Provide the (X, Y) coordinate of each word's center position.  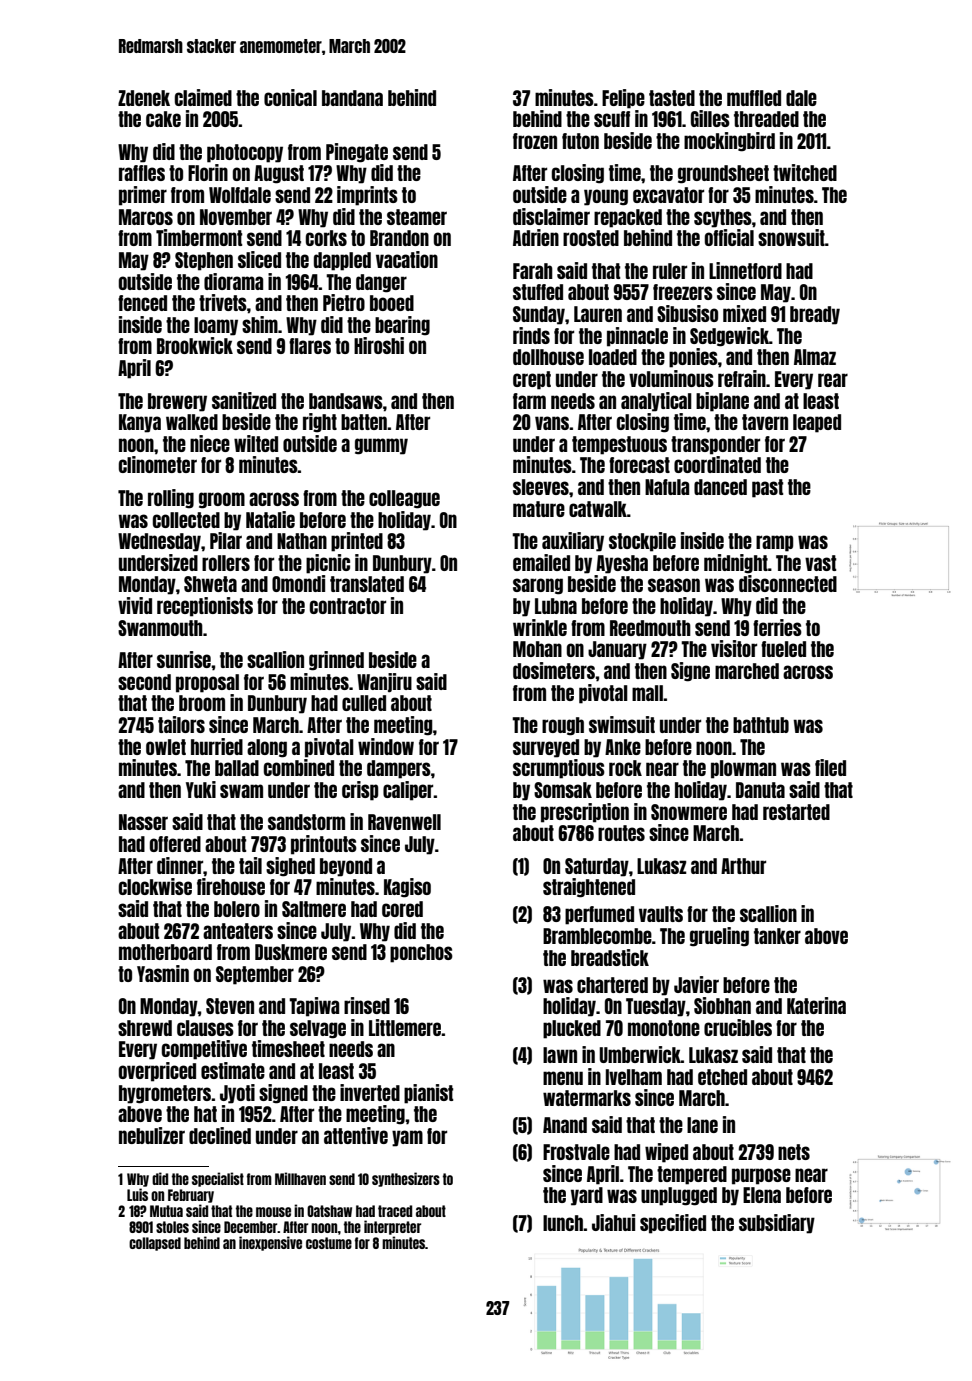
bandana (352, 98)
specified (673, 1224)
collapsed (155, 1244)
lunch (563, 1223)
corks (326, 238)
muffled (754, 98)
